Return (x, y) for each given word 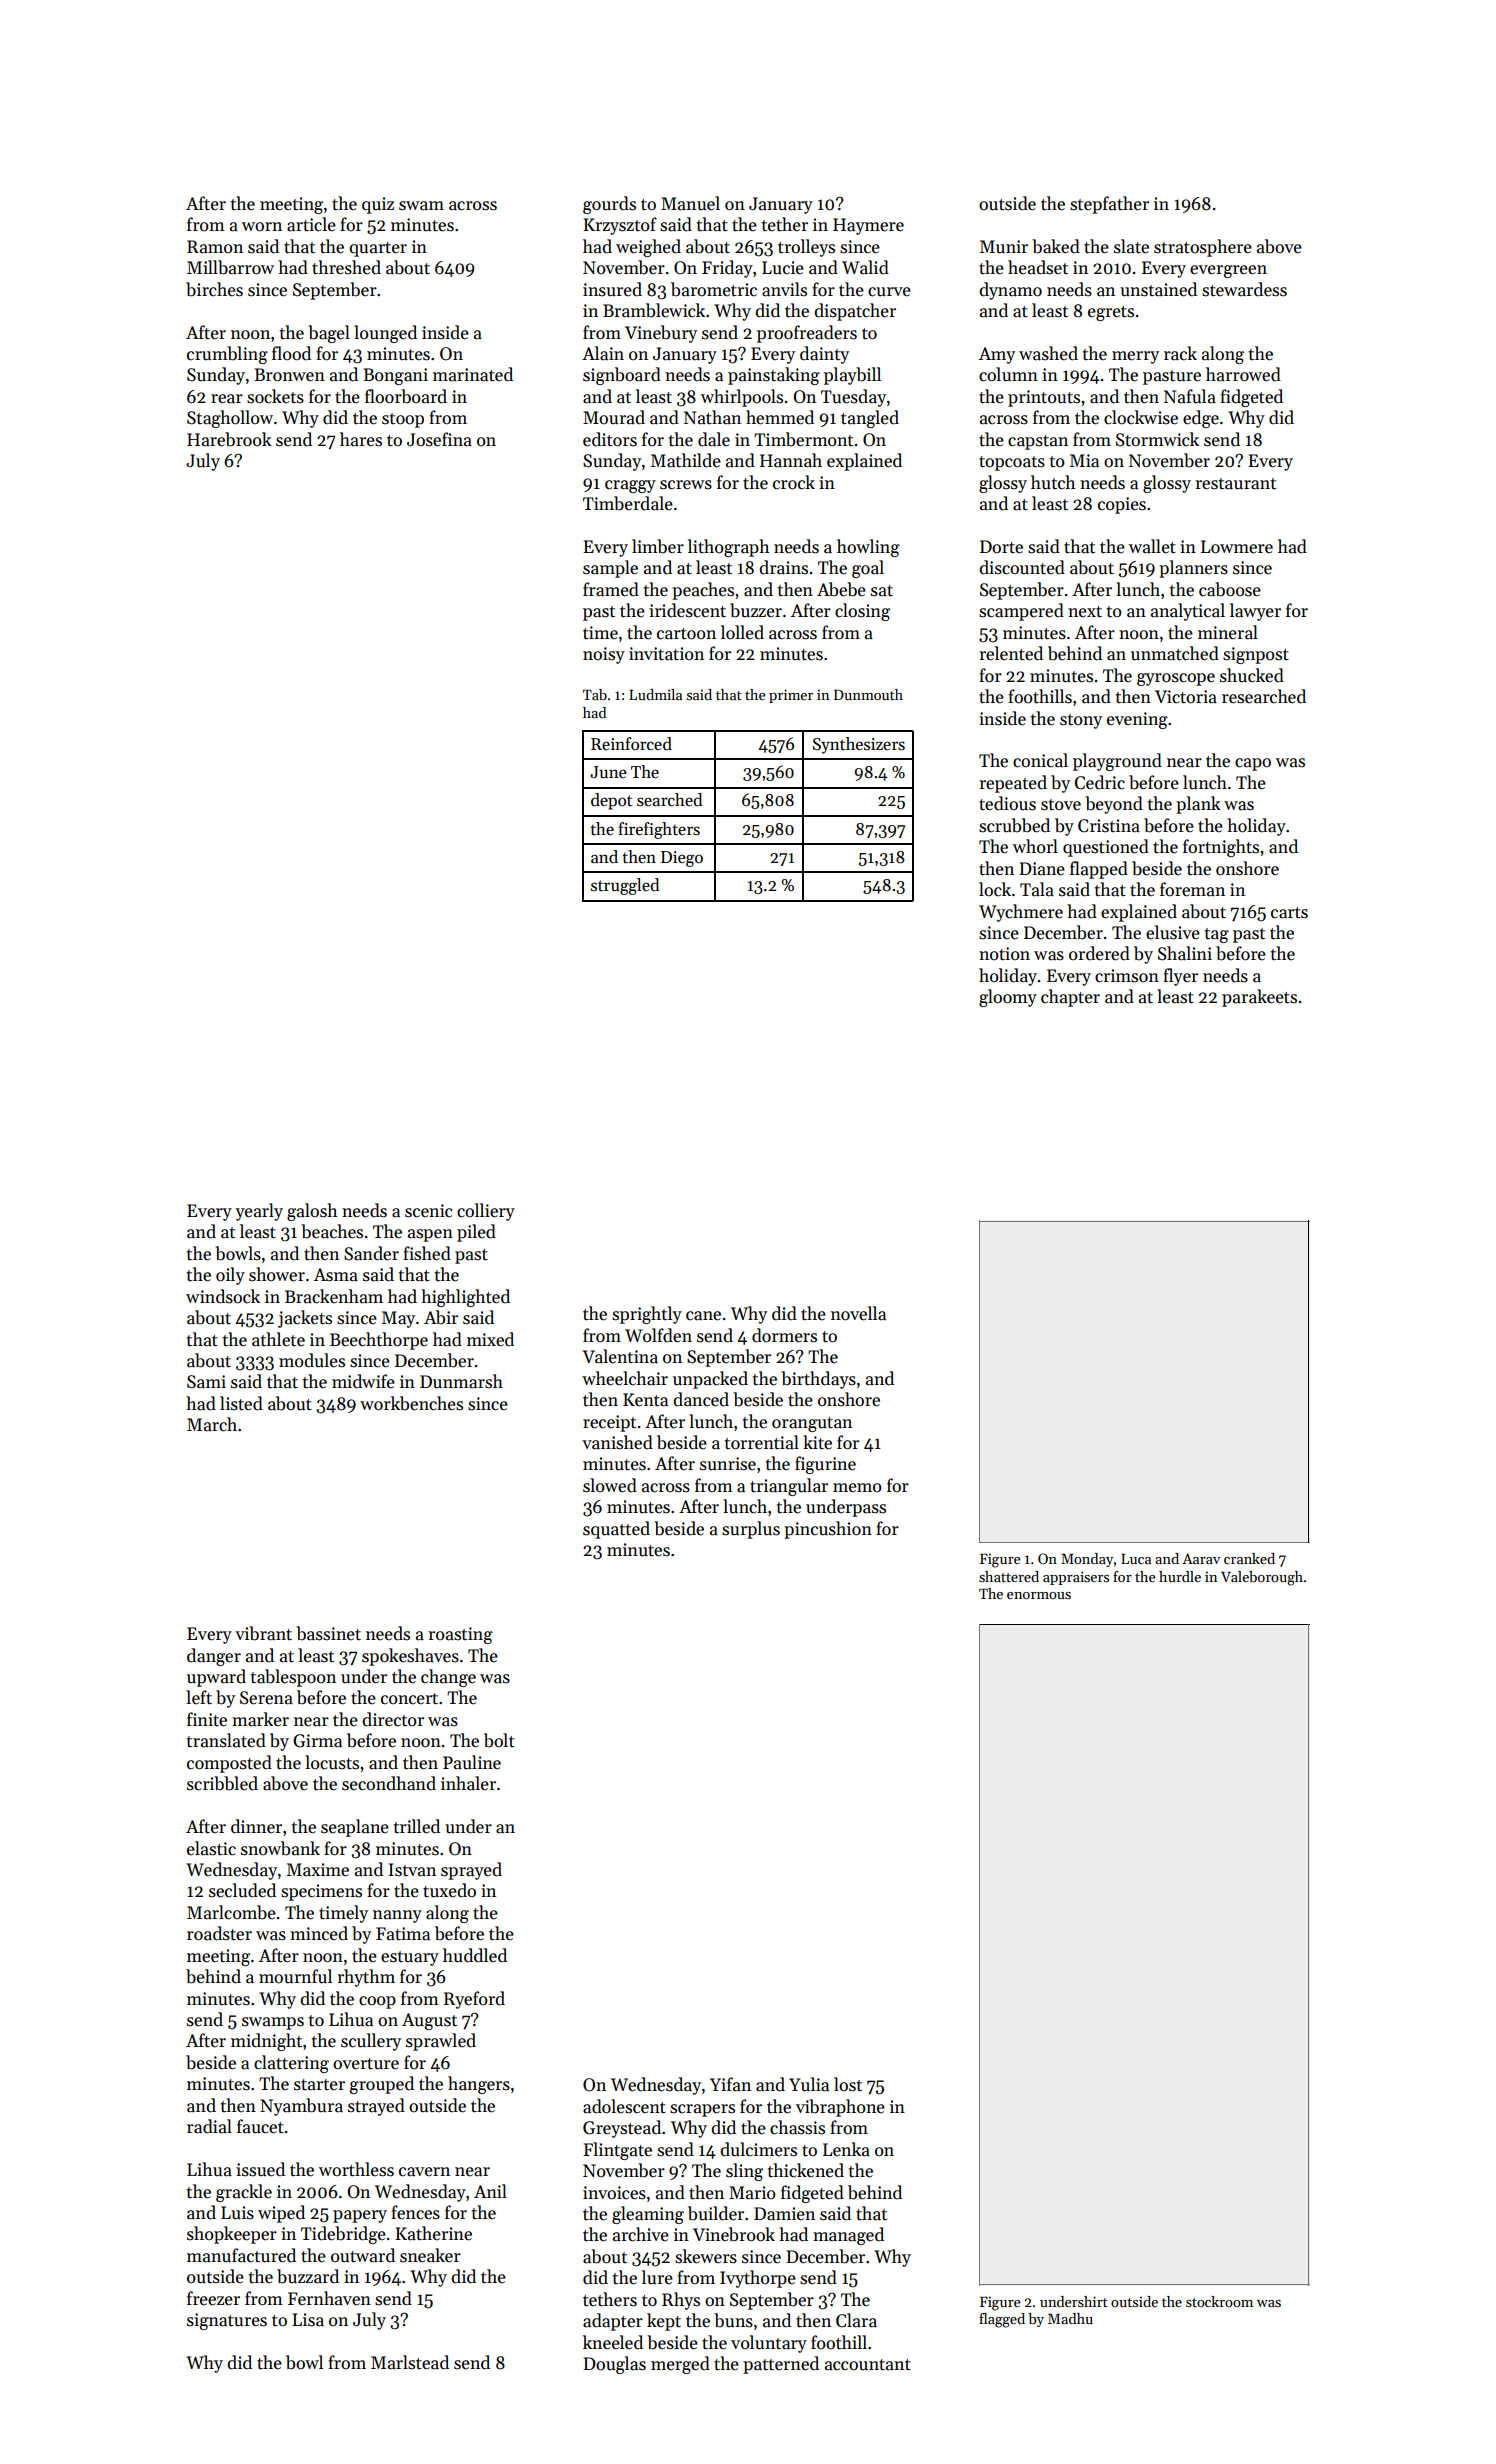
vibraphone (840, 2108)
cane (703, 1316)
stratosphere (1203, 248)
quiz (378, 205)
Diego (682, 859)
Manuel (690, 203)
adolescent (624, 2106)
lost (848, 2084)
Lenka (846, 2149)
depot (611, 801)
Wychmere (1021, 913)
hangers (479, 2085)
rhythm (366, 1978)
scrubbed (1014, 825)
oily (230, 1276)
